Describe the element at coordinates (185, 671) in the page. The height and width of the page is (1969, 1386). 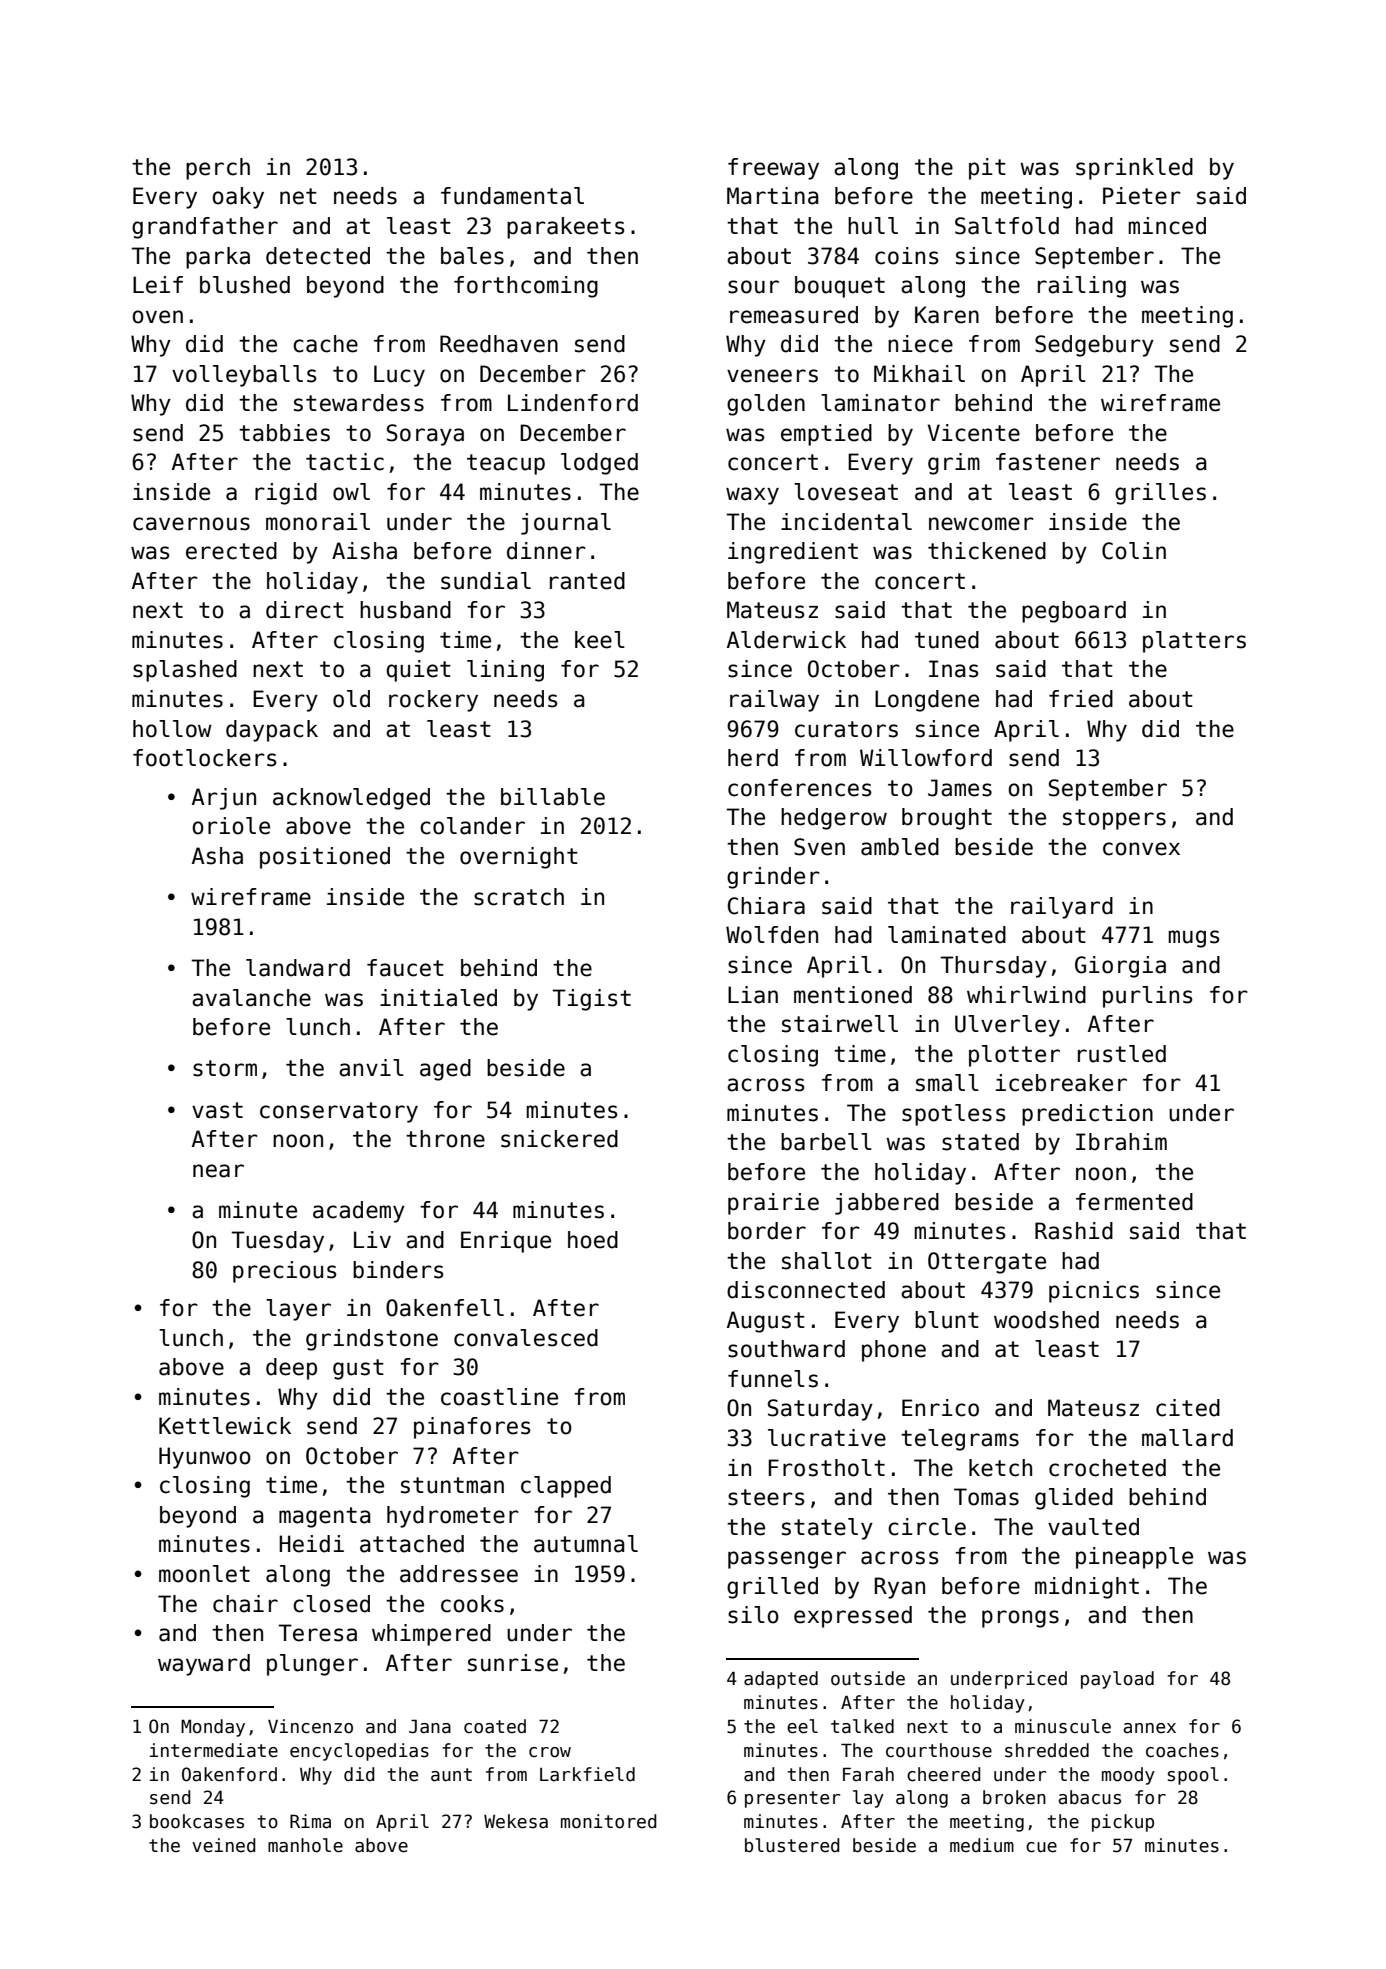
I see `splashed` at that location.
